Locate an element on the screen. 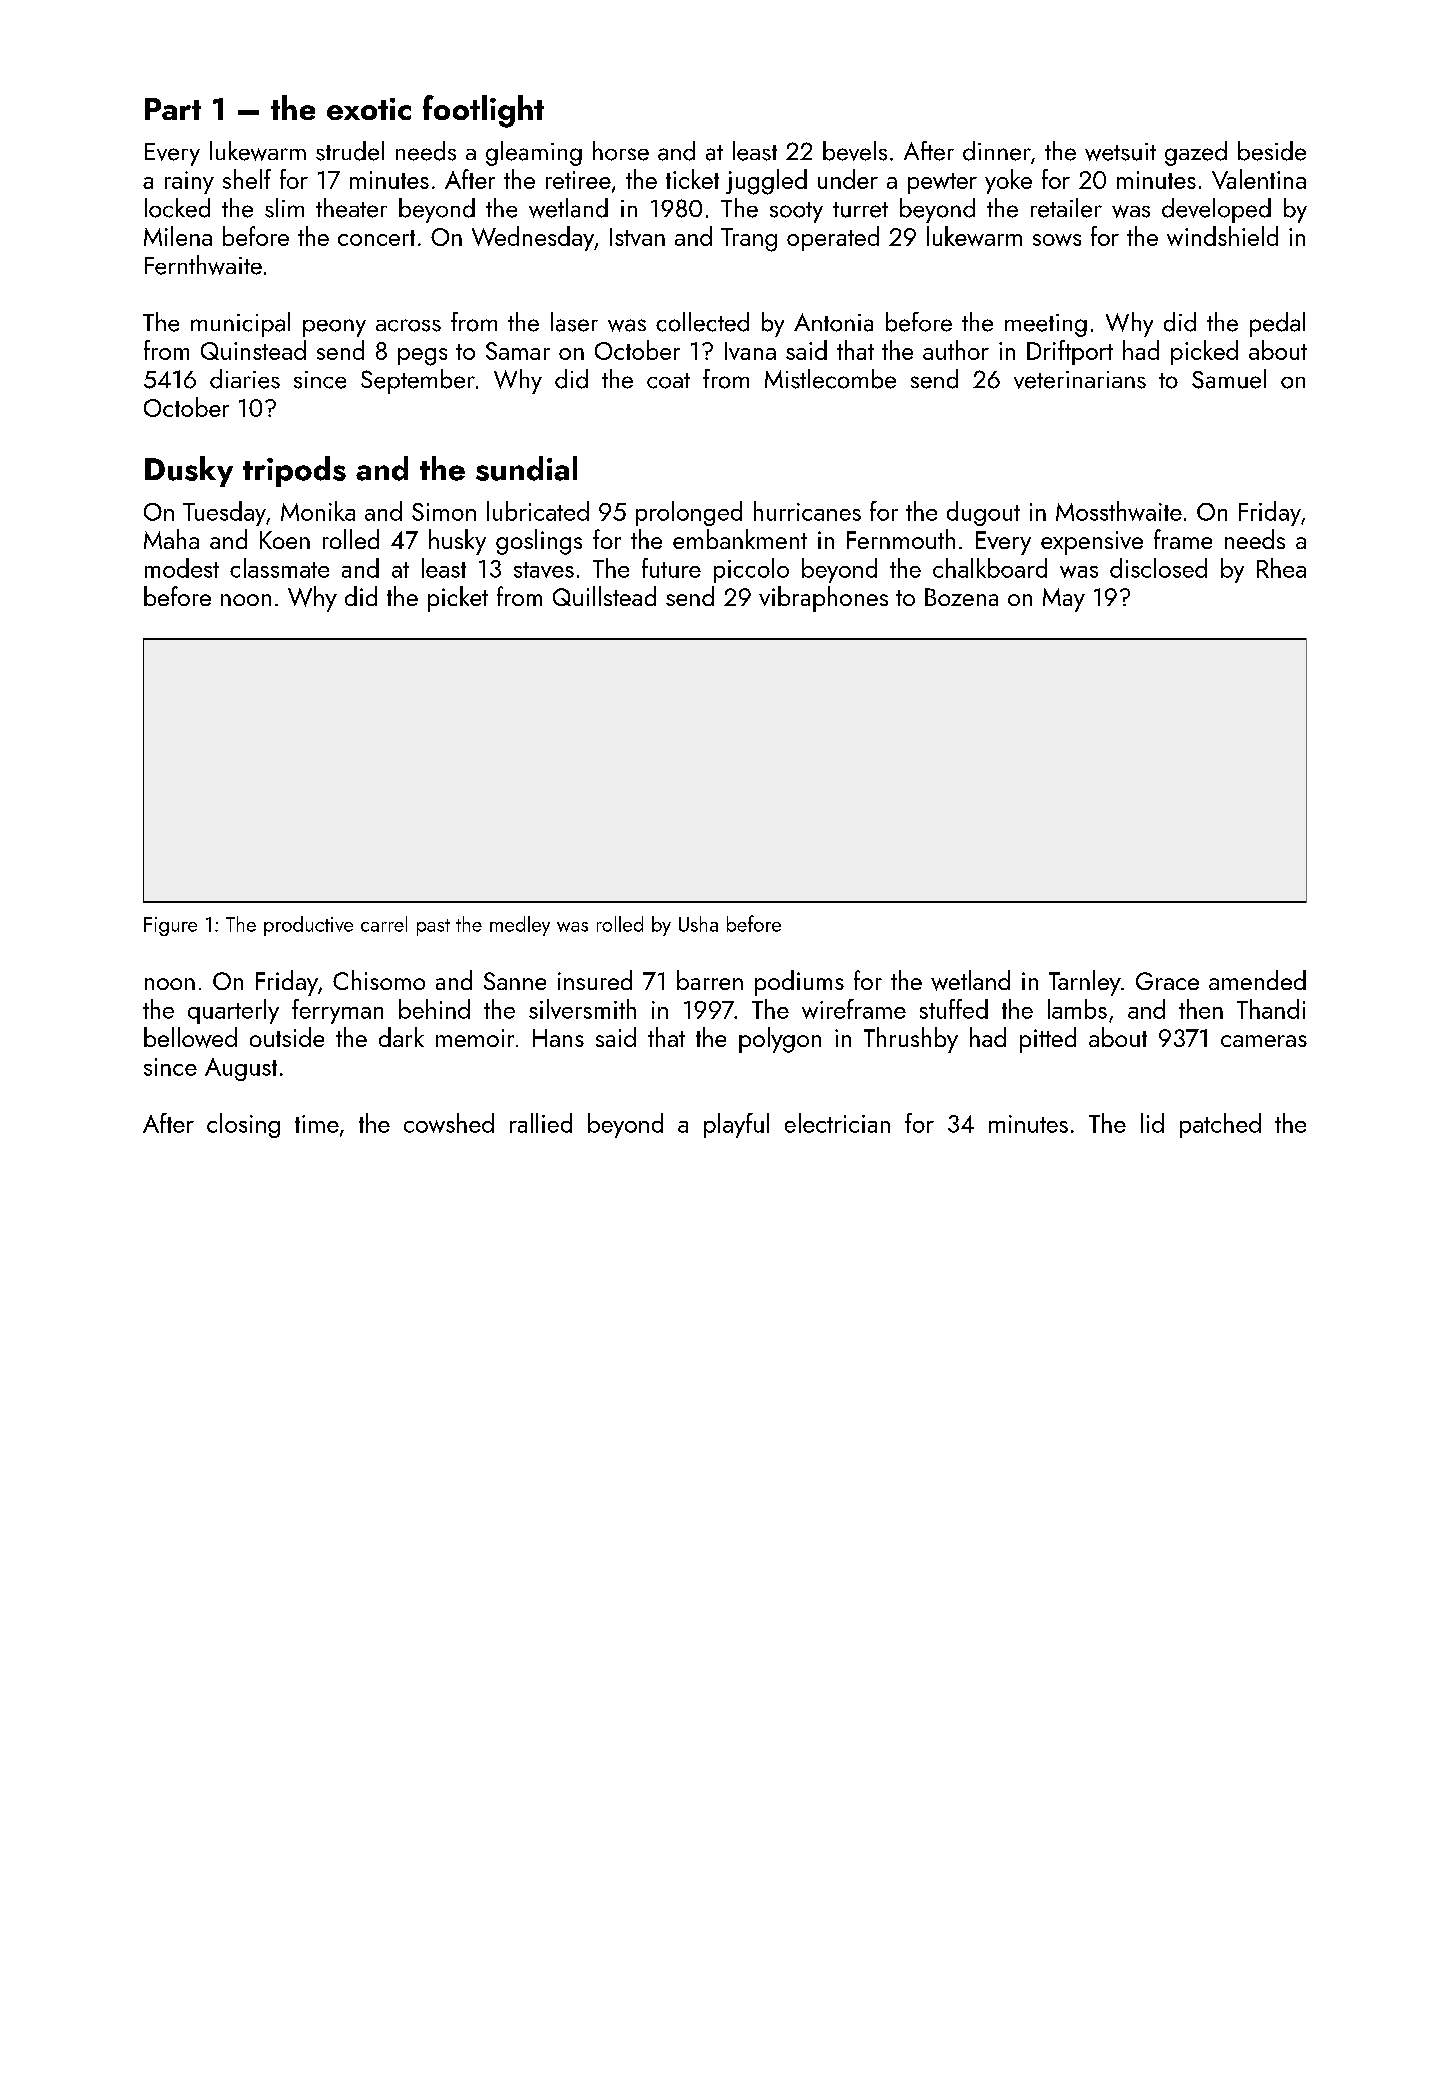  August is located at coordinates (241, 1069).
